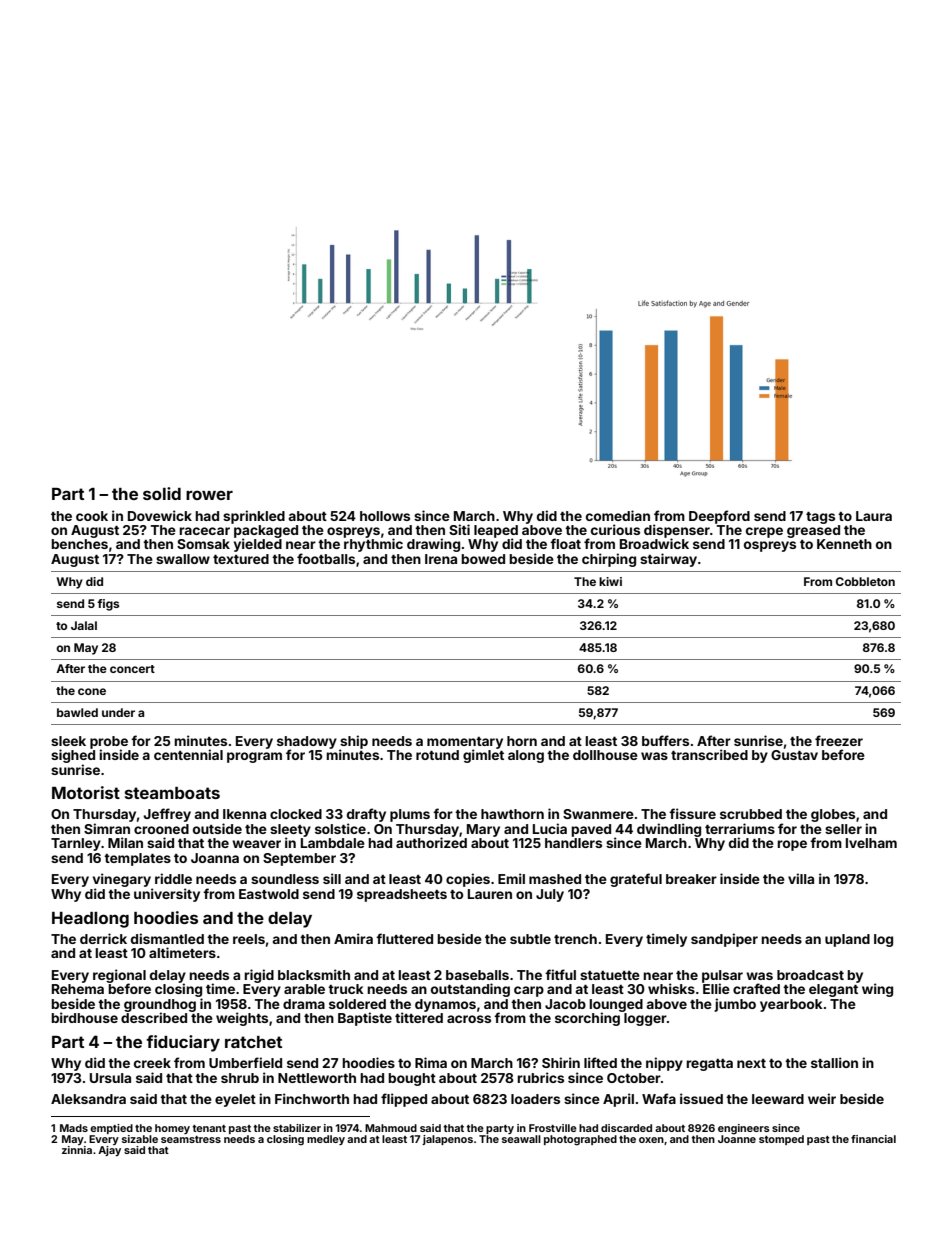  What do you see at coordinates (191, 1139) in the image?
I see `seamstress` at bounding box center [191, 1139].
